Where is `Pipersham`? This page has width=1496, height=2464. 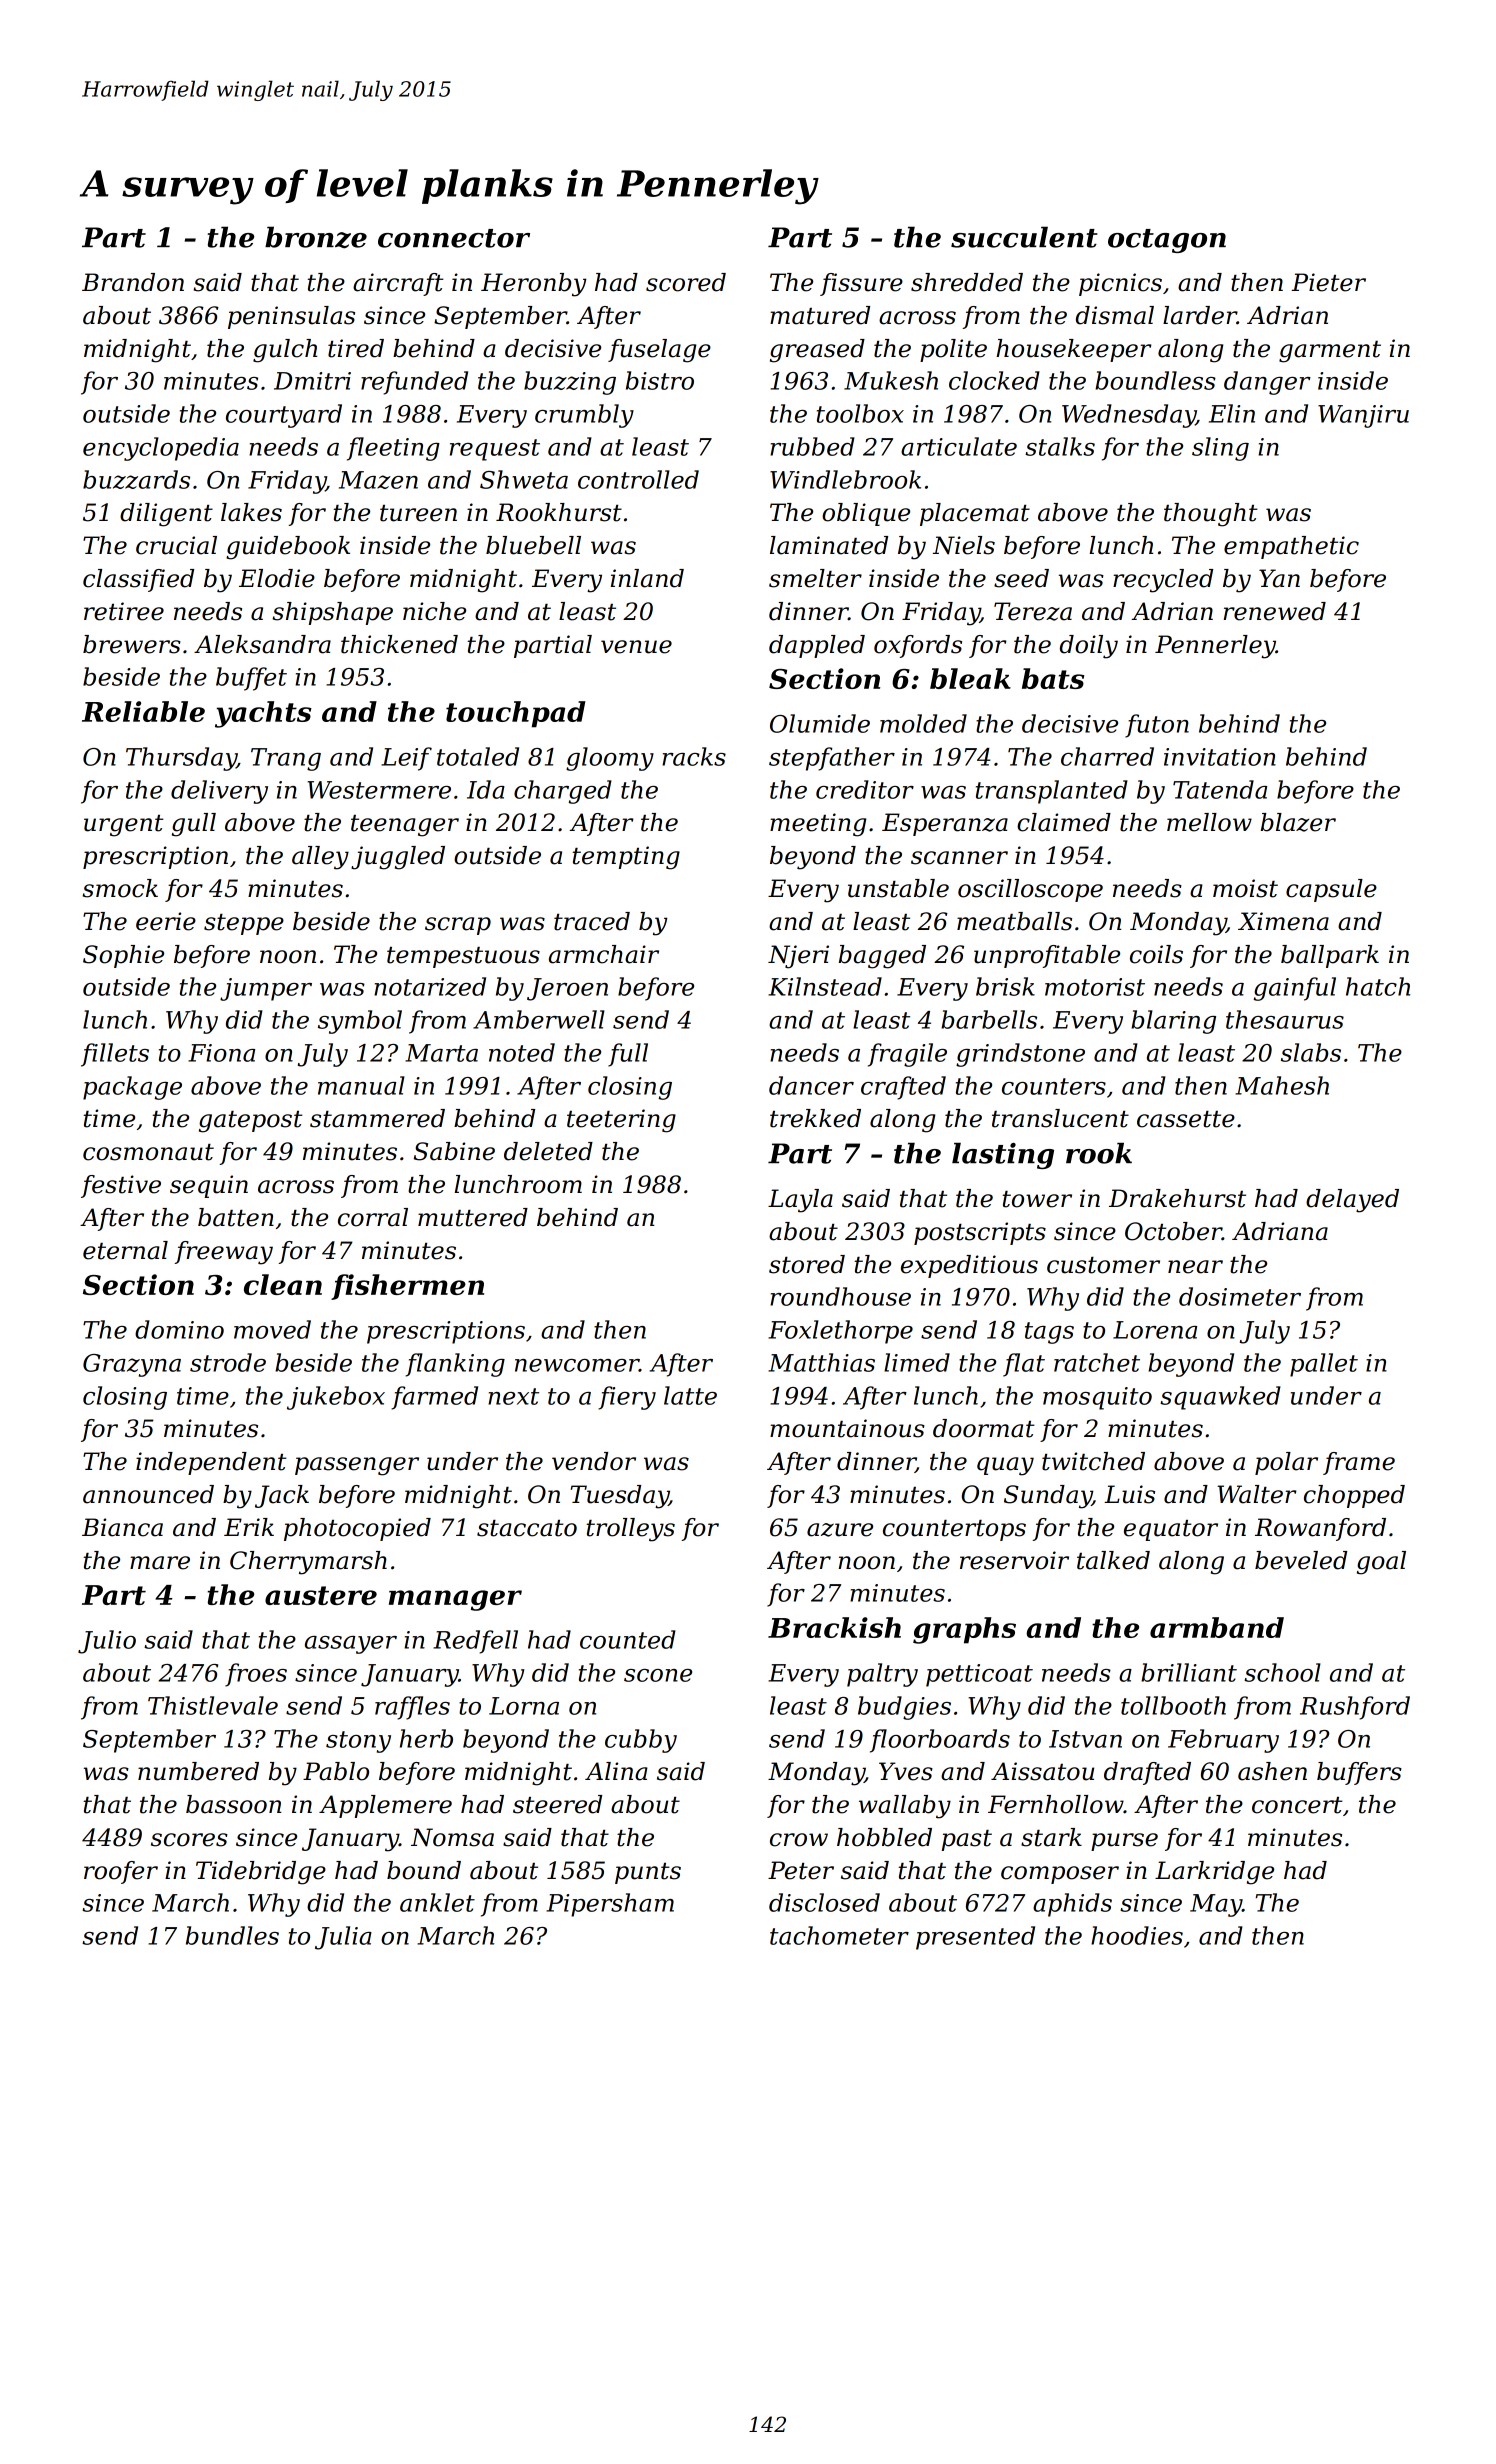 Pipersham is located at coordinates (610, 1905).
